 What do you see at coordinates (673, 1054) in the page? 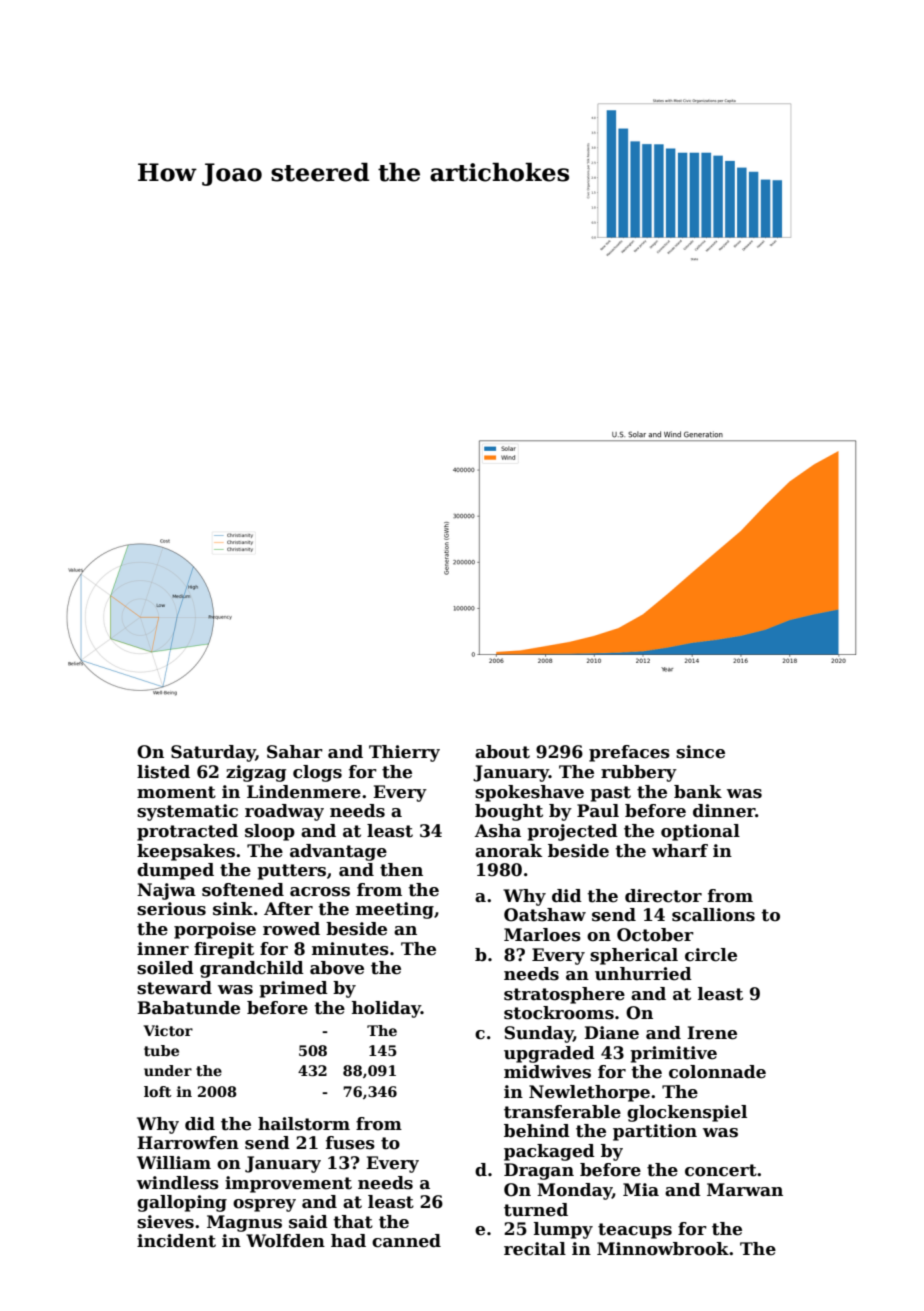
I see `primitive` at bounding box center [673, 1054].
